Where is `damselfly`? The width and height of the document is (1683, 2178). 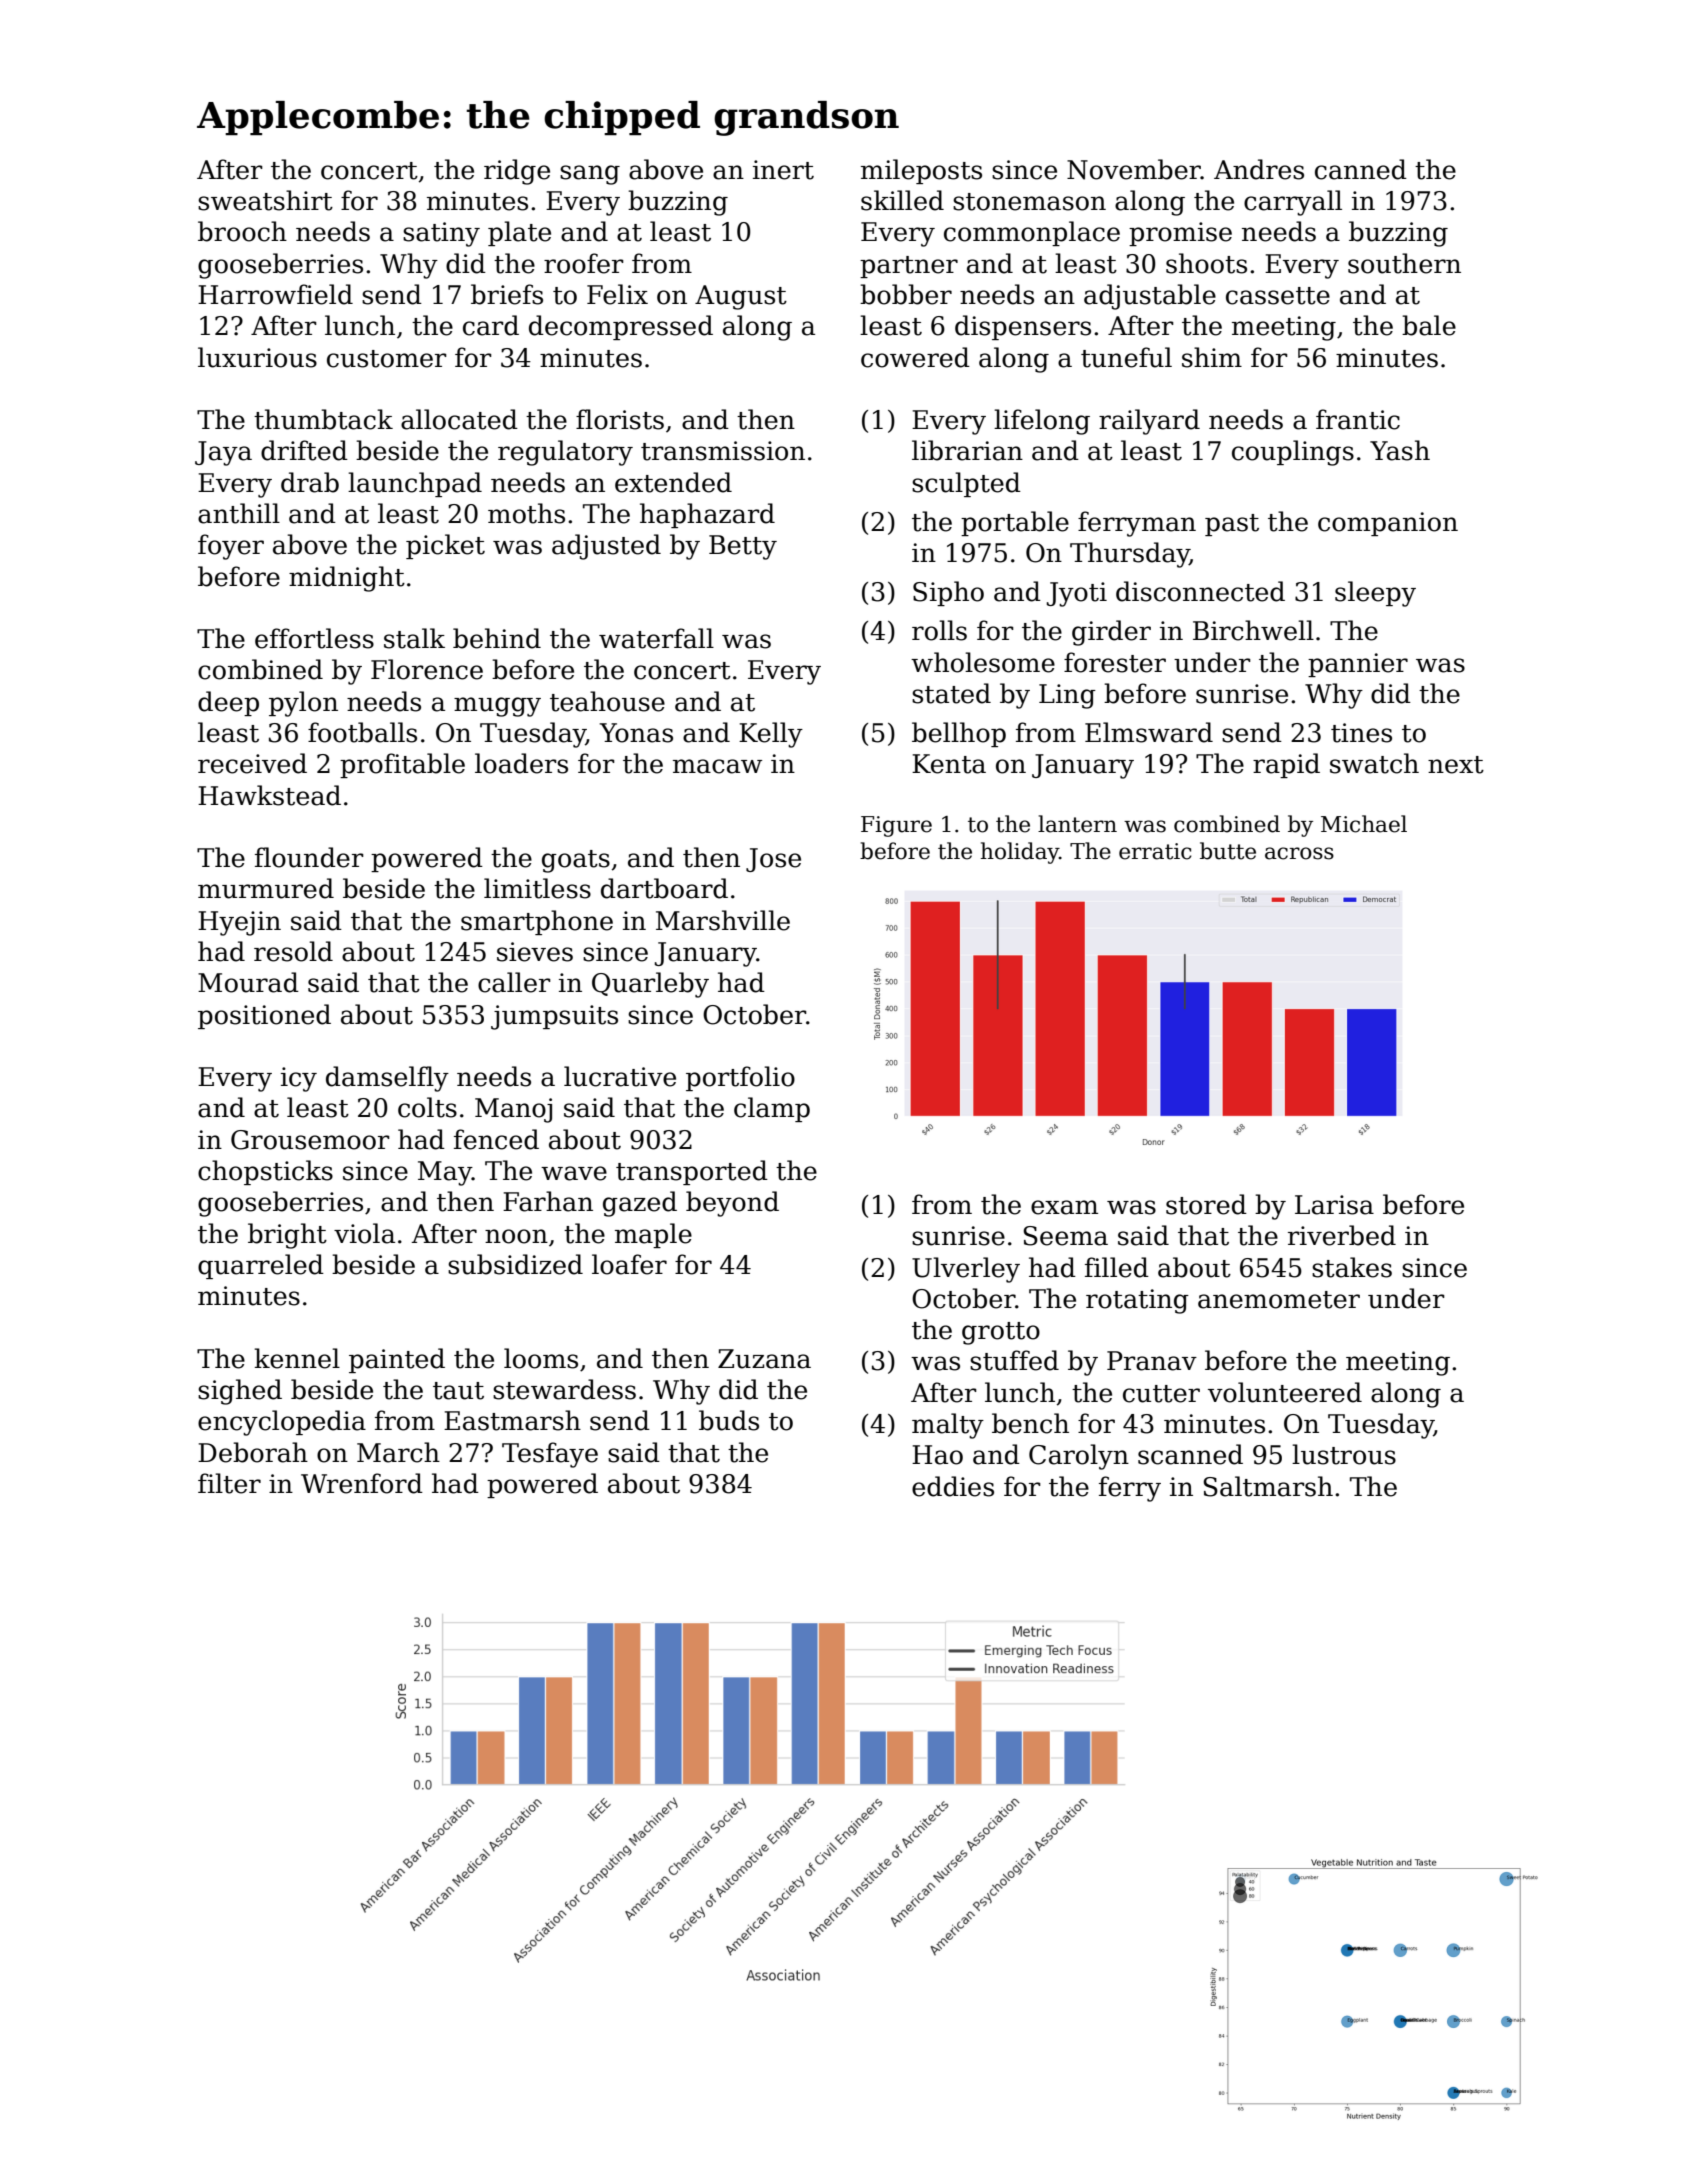 damselfly is located at coordinates (387, 1079).
